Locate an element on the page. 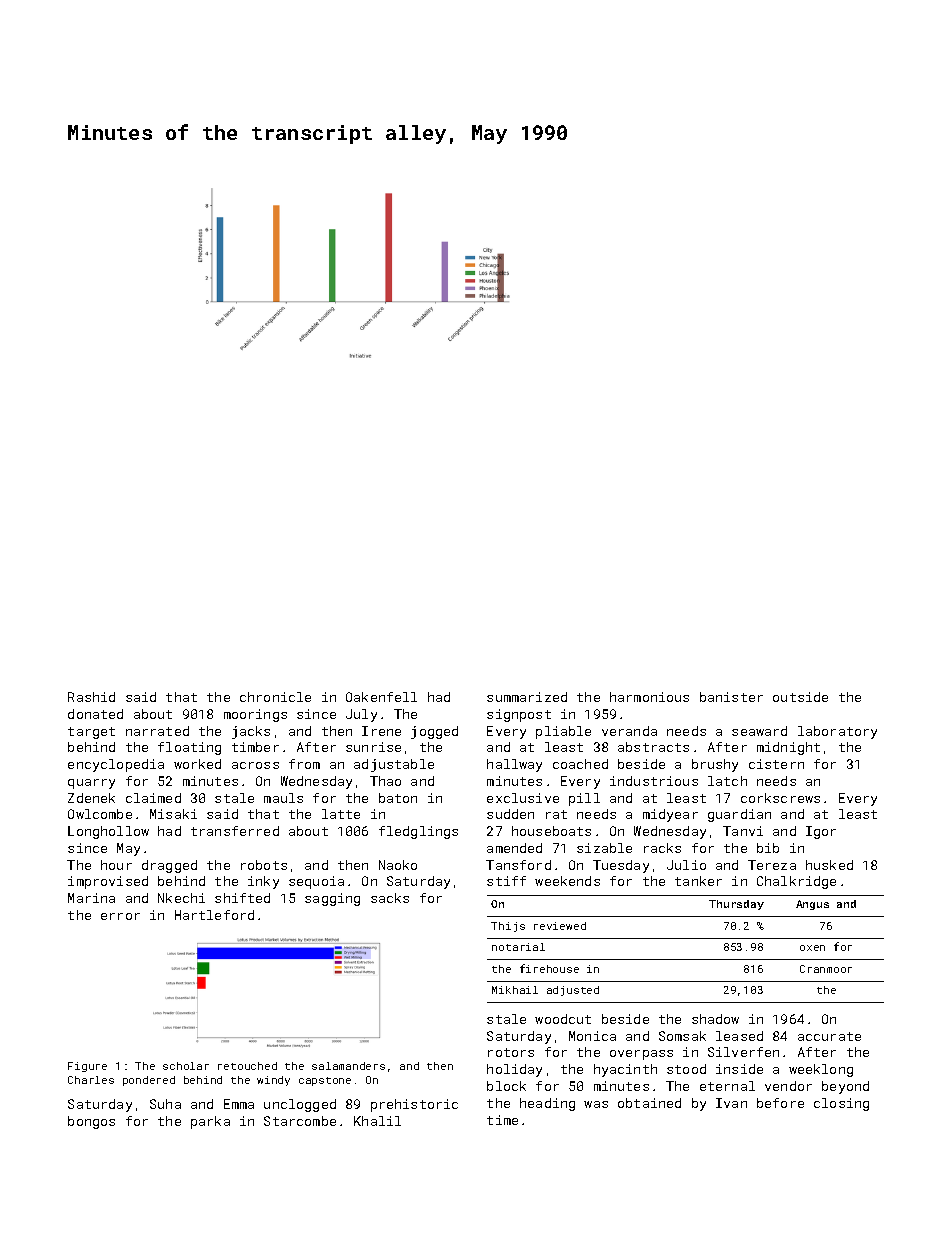 This page has height=1233, width=952. retouched is located at coordinates (247, 1066).
